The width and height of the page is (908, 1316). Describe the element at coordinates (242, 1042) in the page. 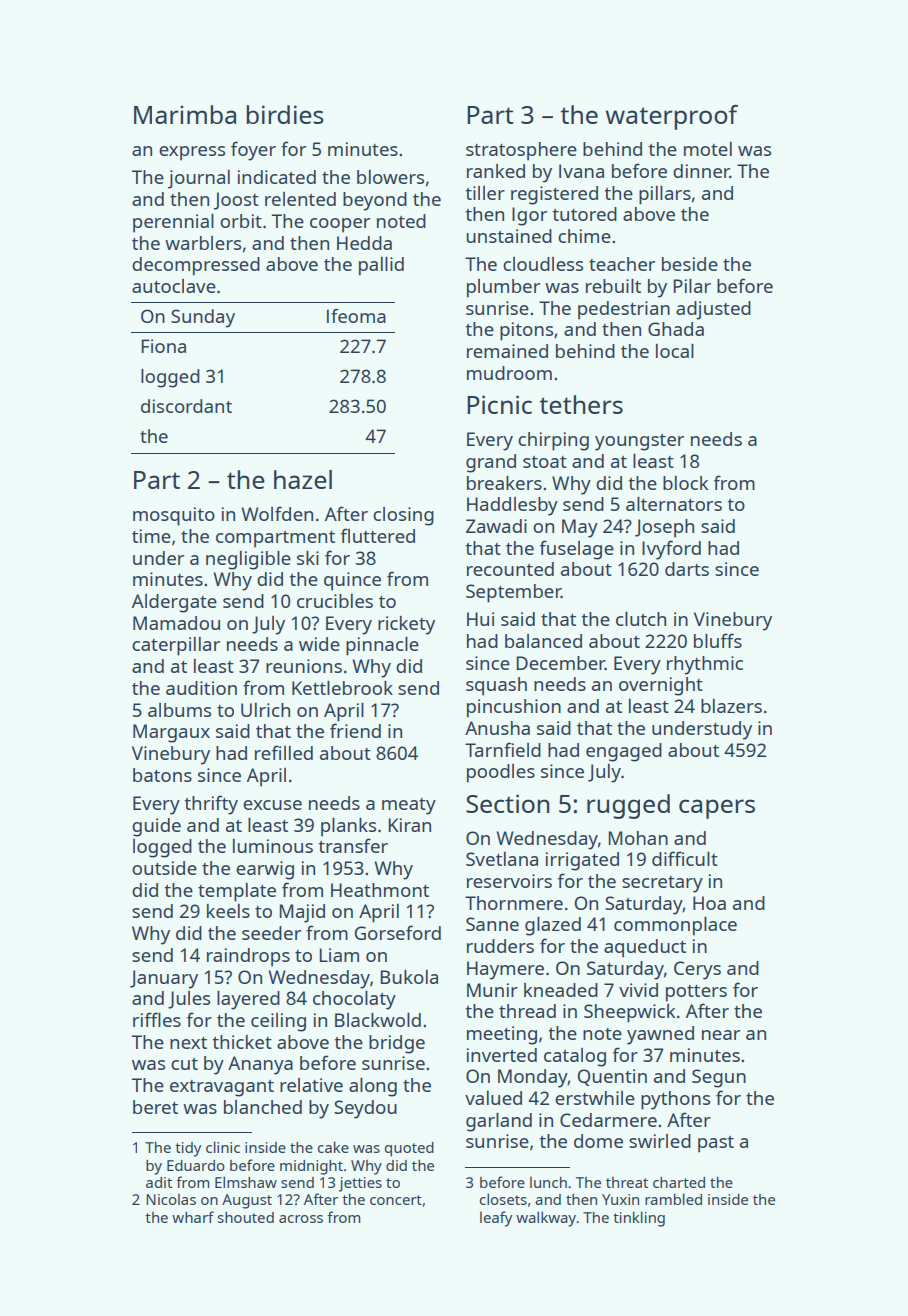

I see `thicket` at that location.
